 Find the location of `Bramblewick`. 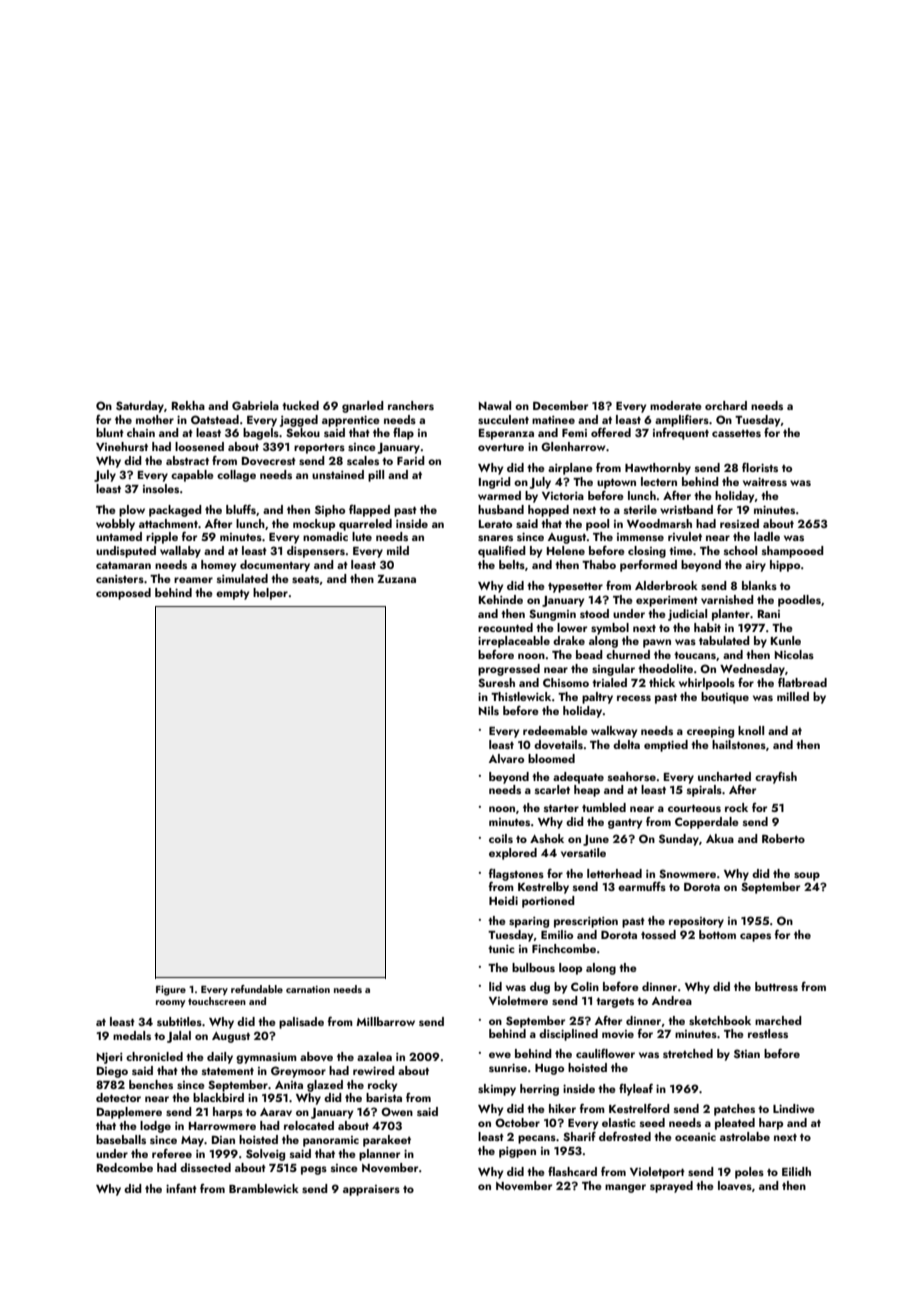

Bramblewick is located at coordinates (264, 1188).
